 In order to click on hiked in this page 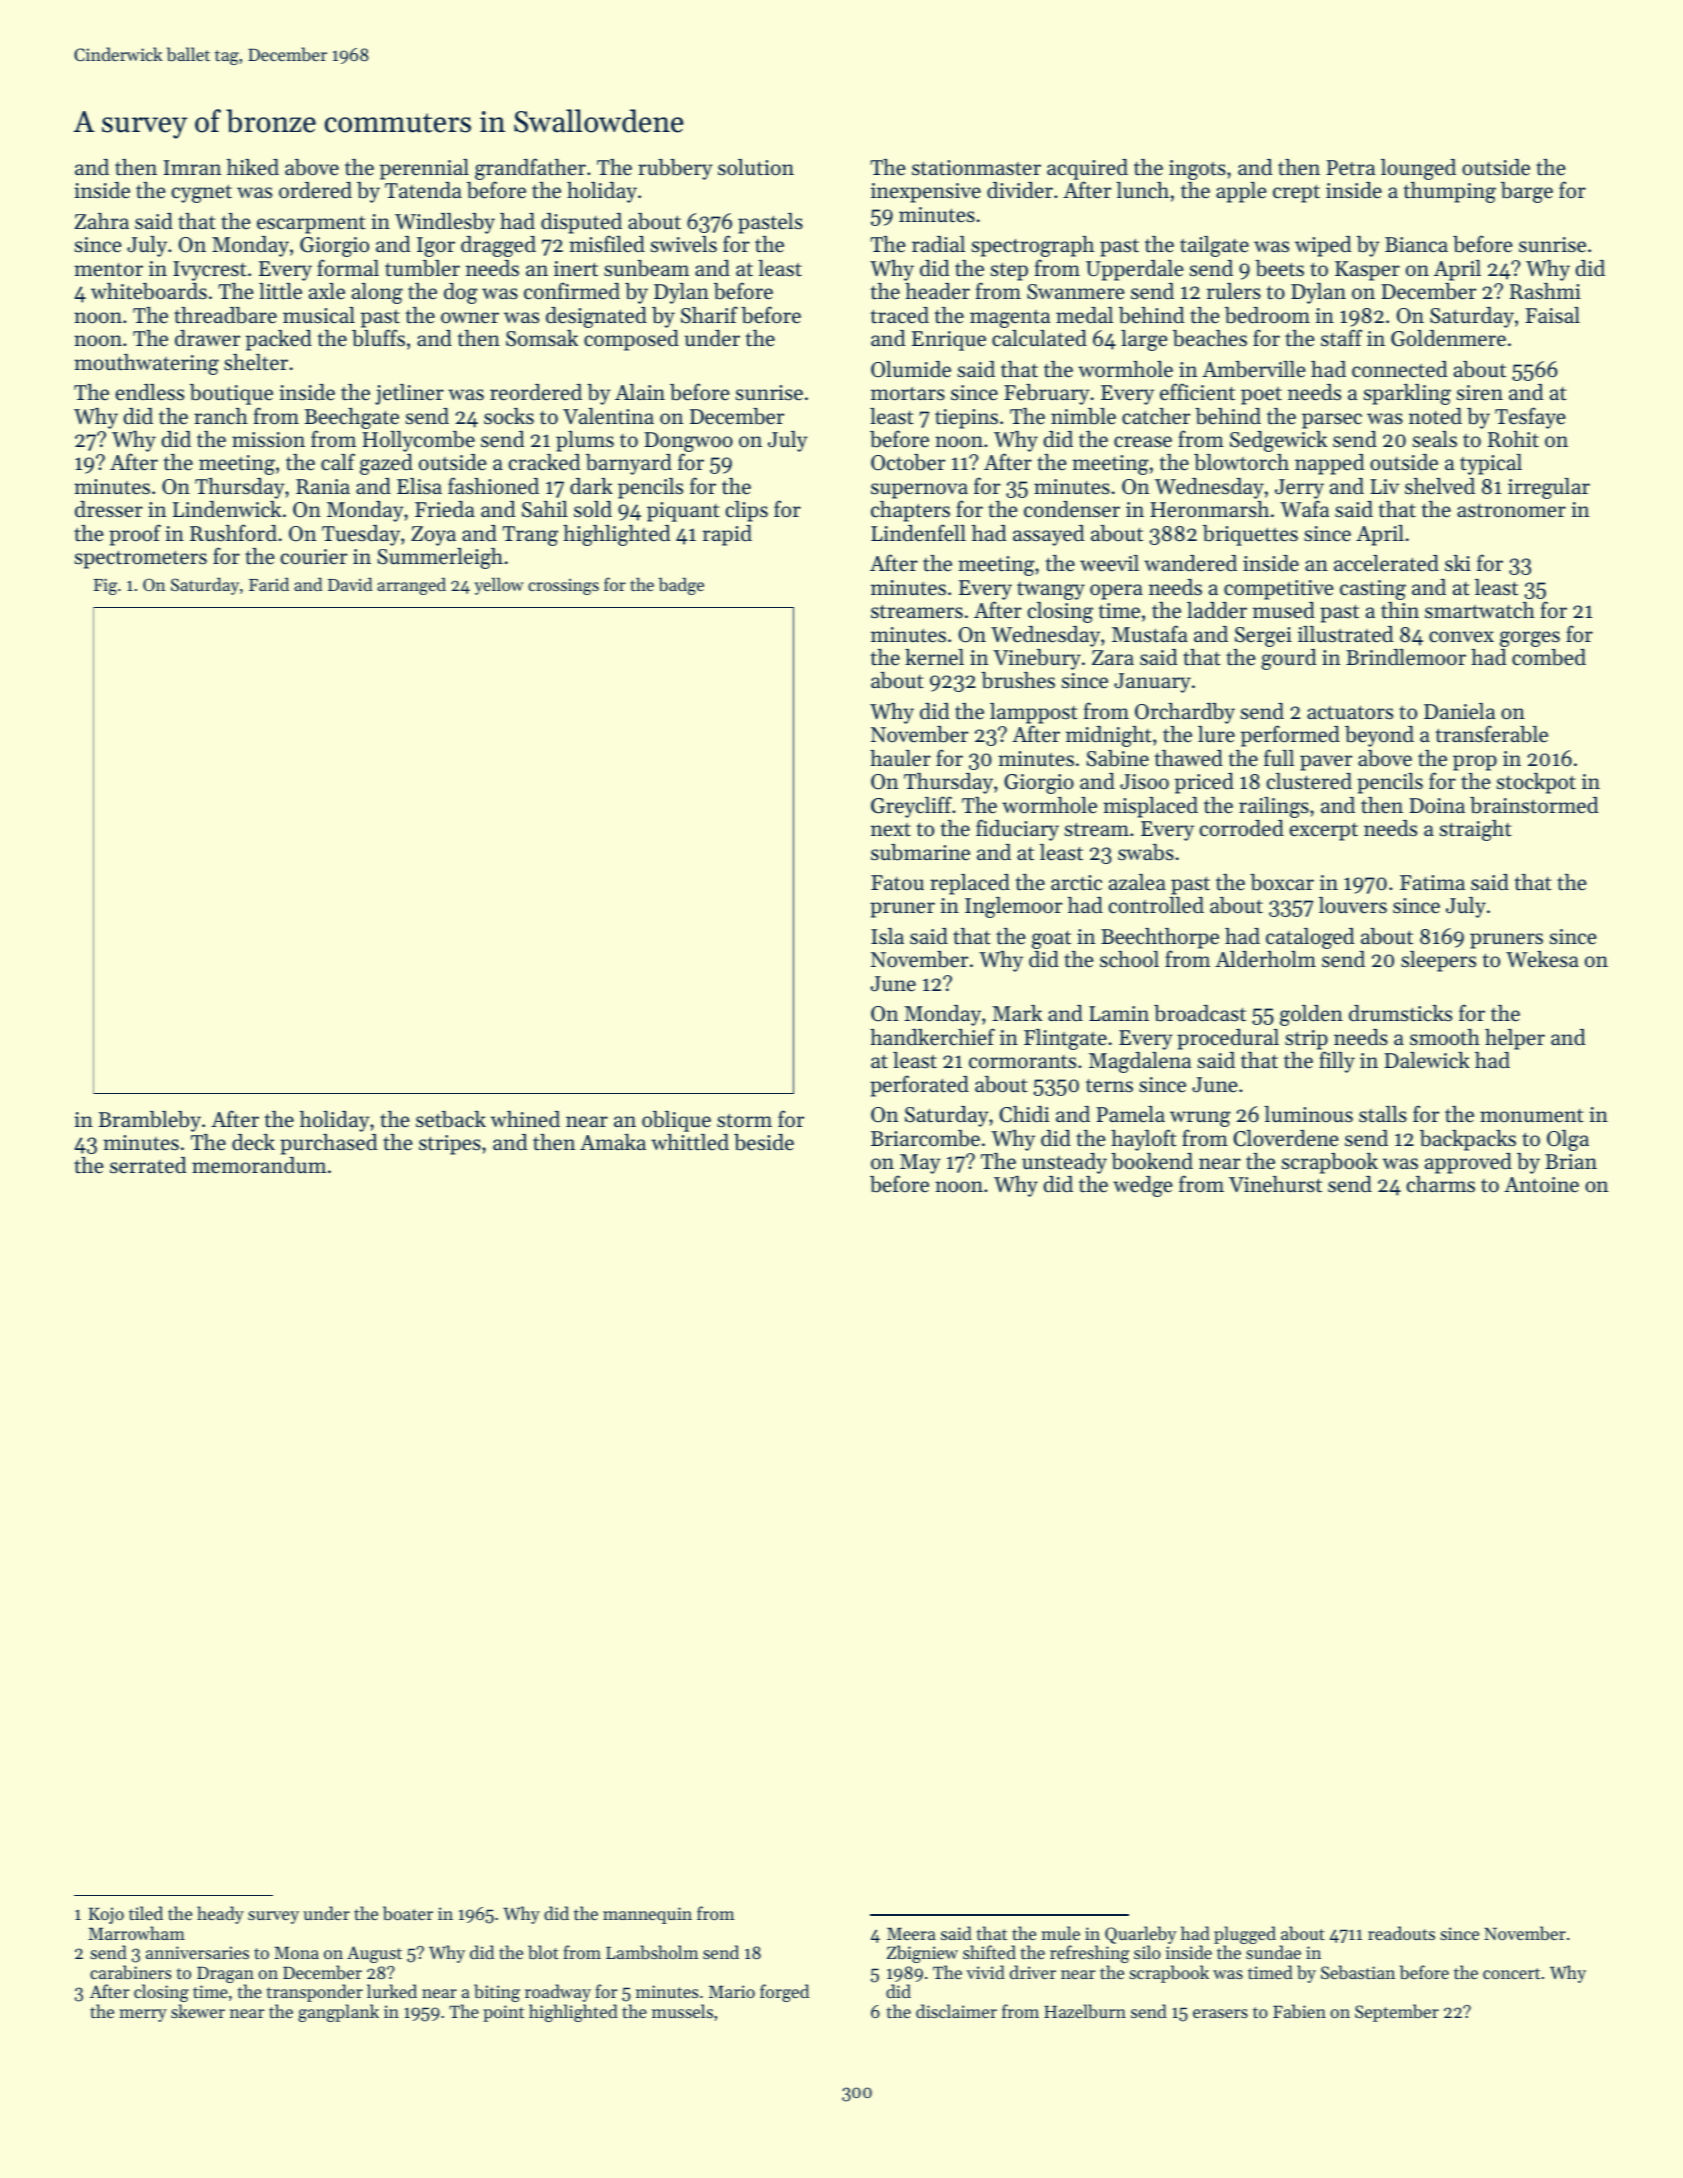, I will do `click(253, 167)`.
